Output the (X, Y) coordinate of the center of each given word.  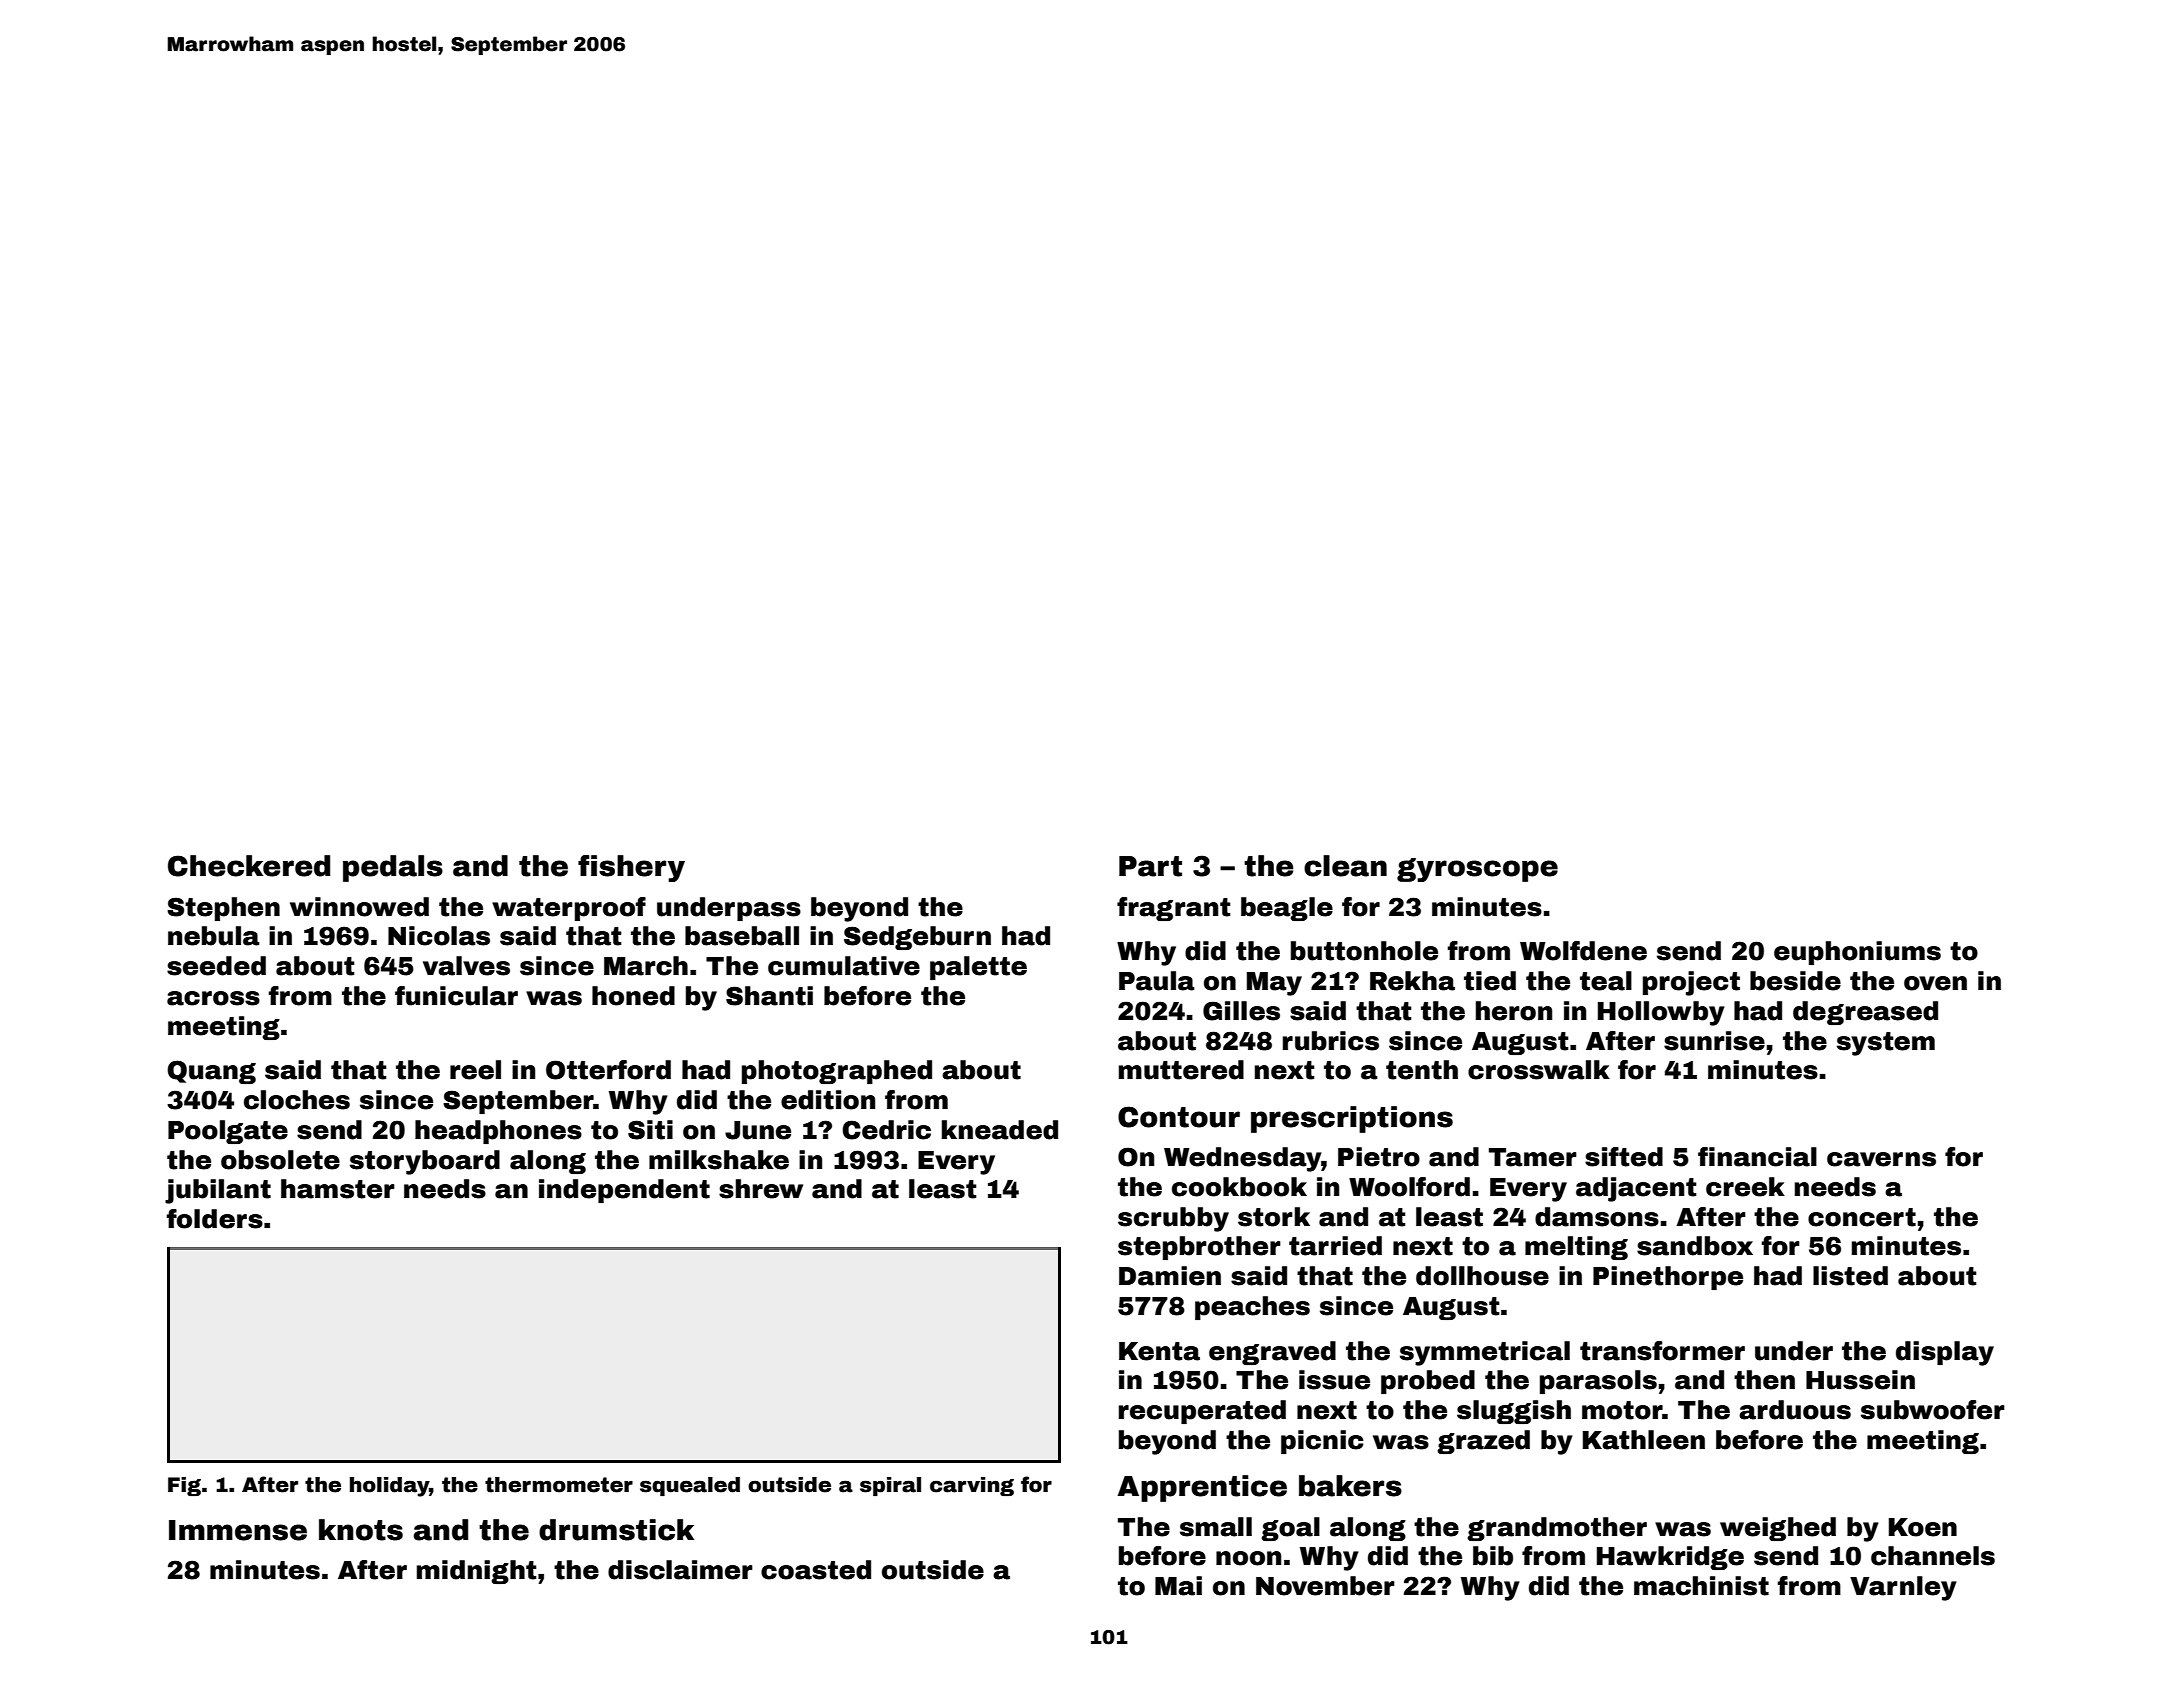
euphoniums (1857, 953)
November (1325, 1586)
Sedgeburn (917, 938)
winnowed (359, 907)
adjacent (1636, 1189)
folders (215, 1219)
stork (1274, 1217)
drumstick (616, 1530)
